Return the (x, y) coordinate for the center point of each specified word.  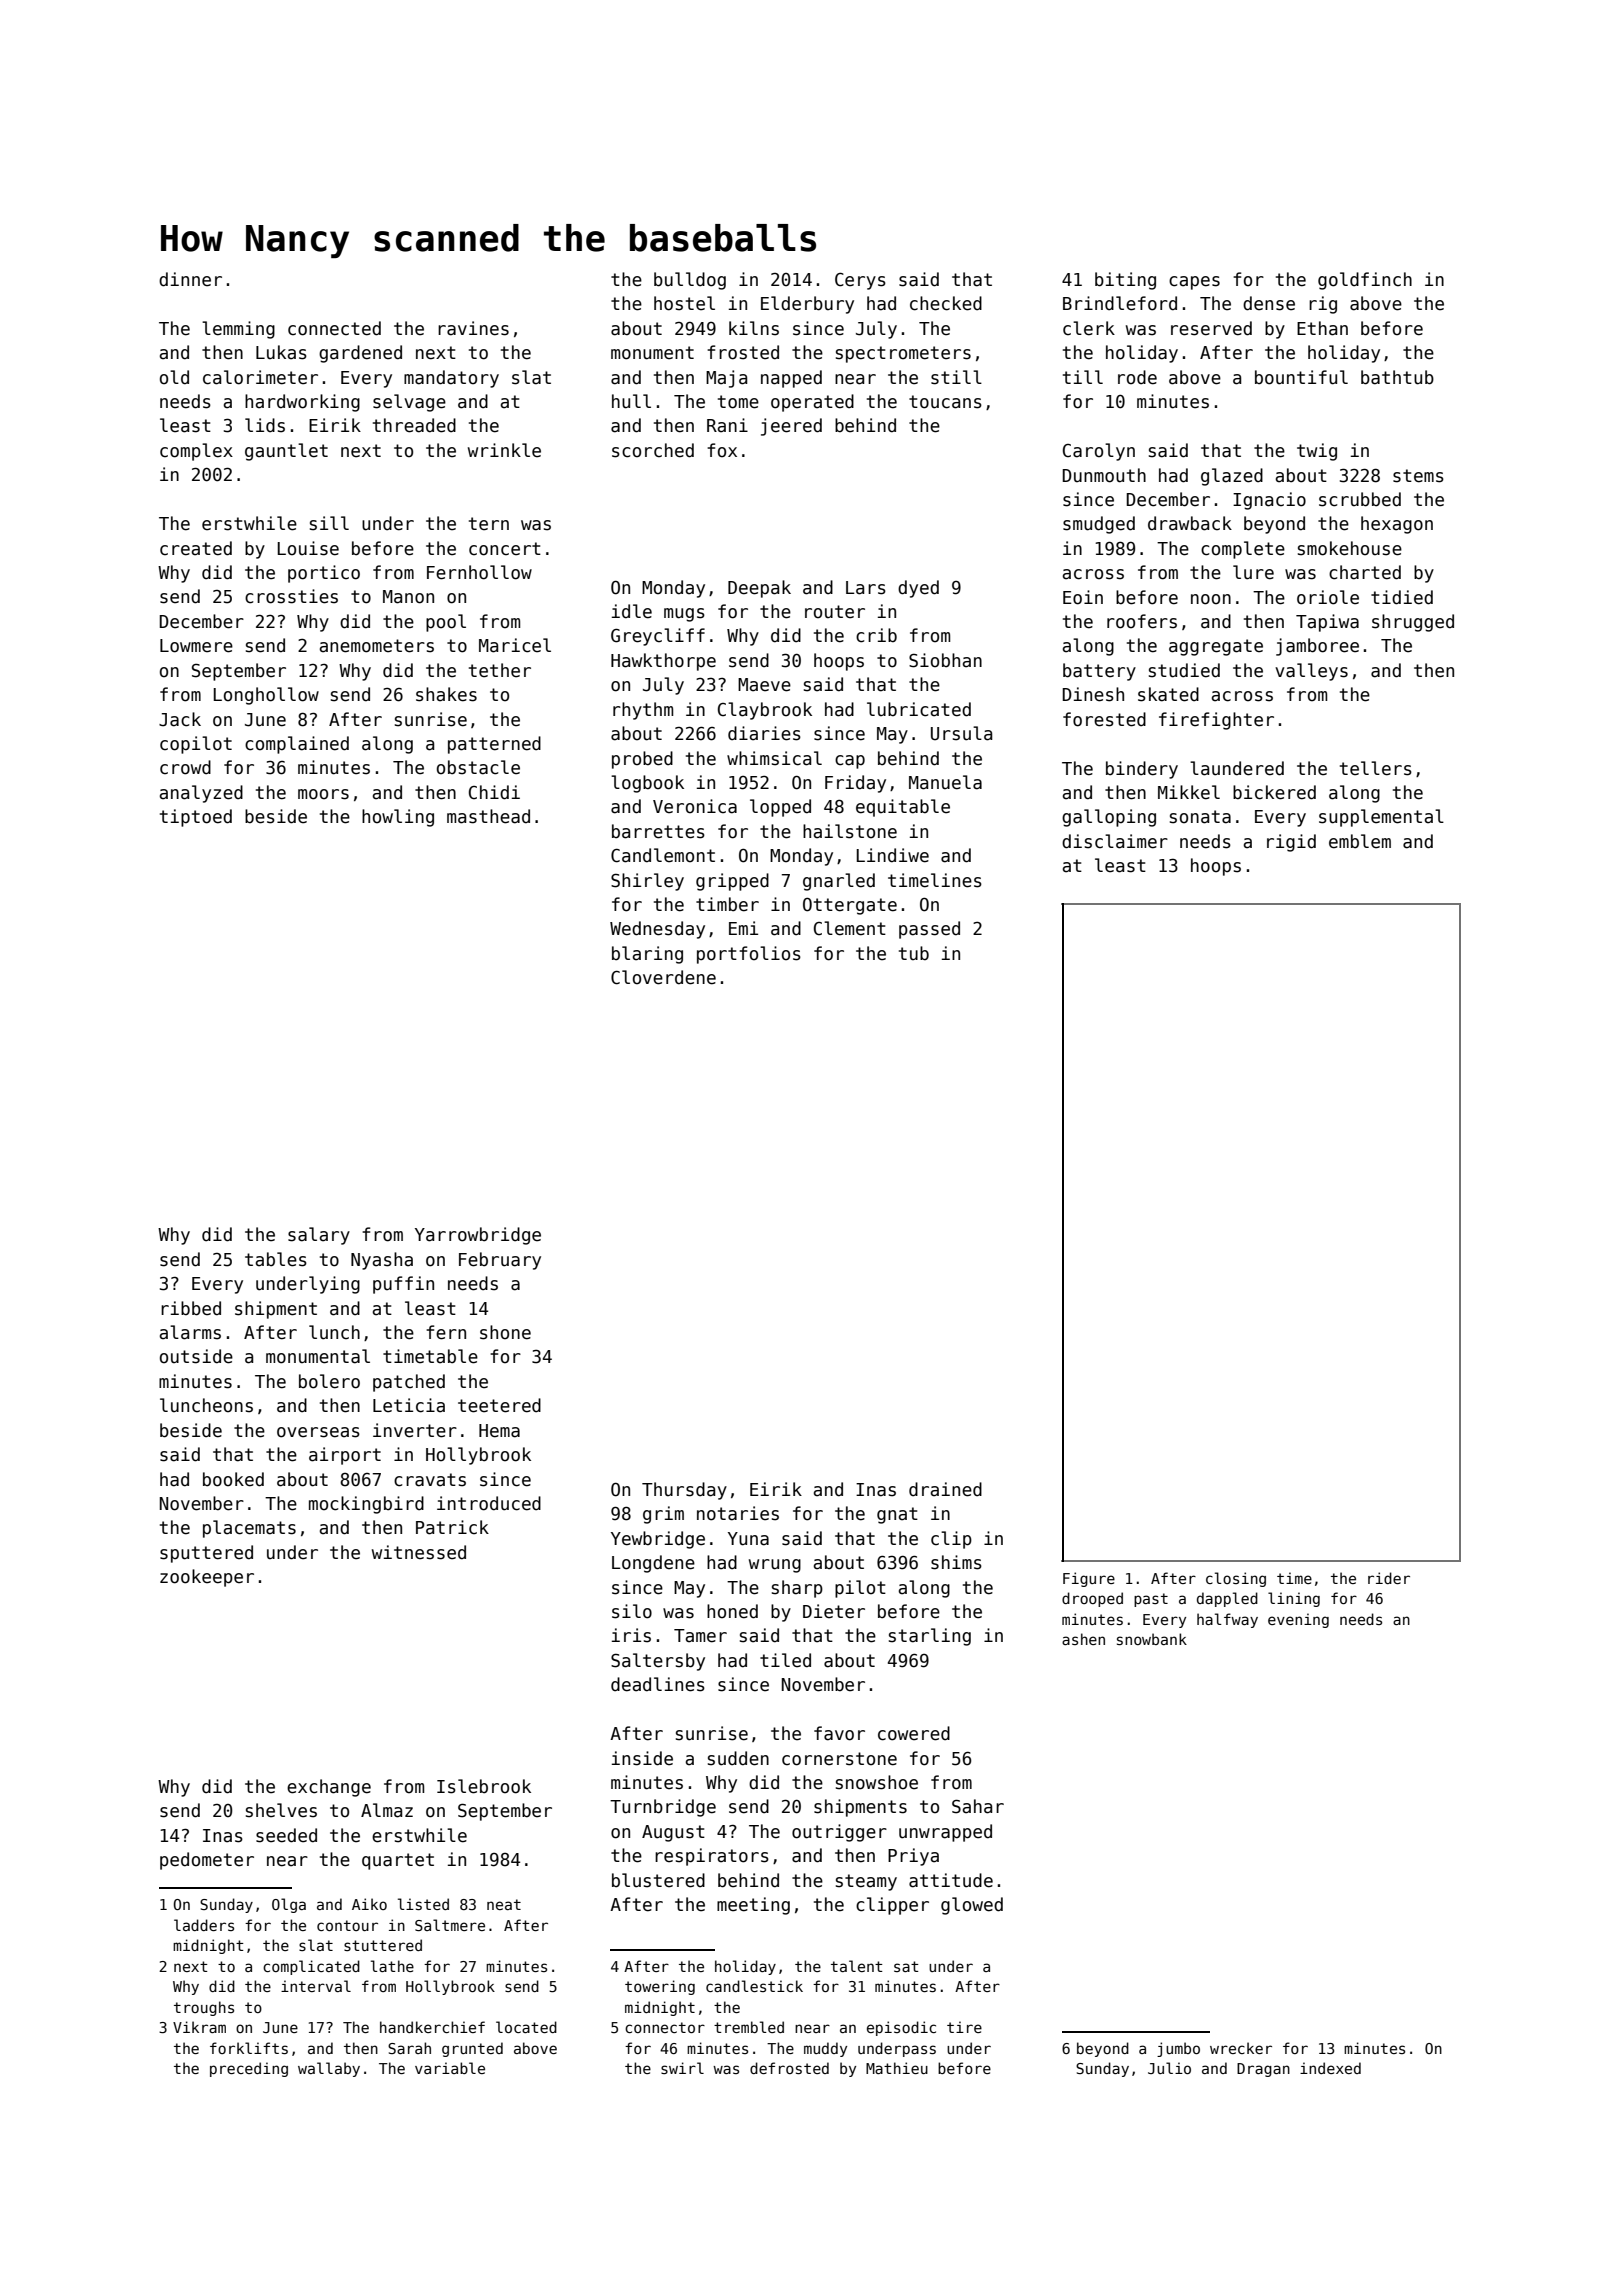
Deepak (759, 589)
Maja (726, 379)
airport (345, 1456)
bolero (329, 1381)
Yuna (748, 1539)
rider (1389, 1578)
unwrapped (945, 1833)
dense (1269, 303)
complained (297, 745)
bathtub (1397, 377)
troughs (204, 2008)
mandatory (451, 379)
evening (1298, 1620)
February (500, 1261)
